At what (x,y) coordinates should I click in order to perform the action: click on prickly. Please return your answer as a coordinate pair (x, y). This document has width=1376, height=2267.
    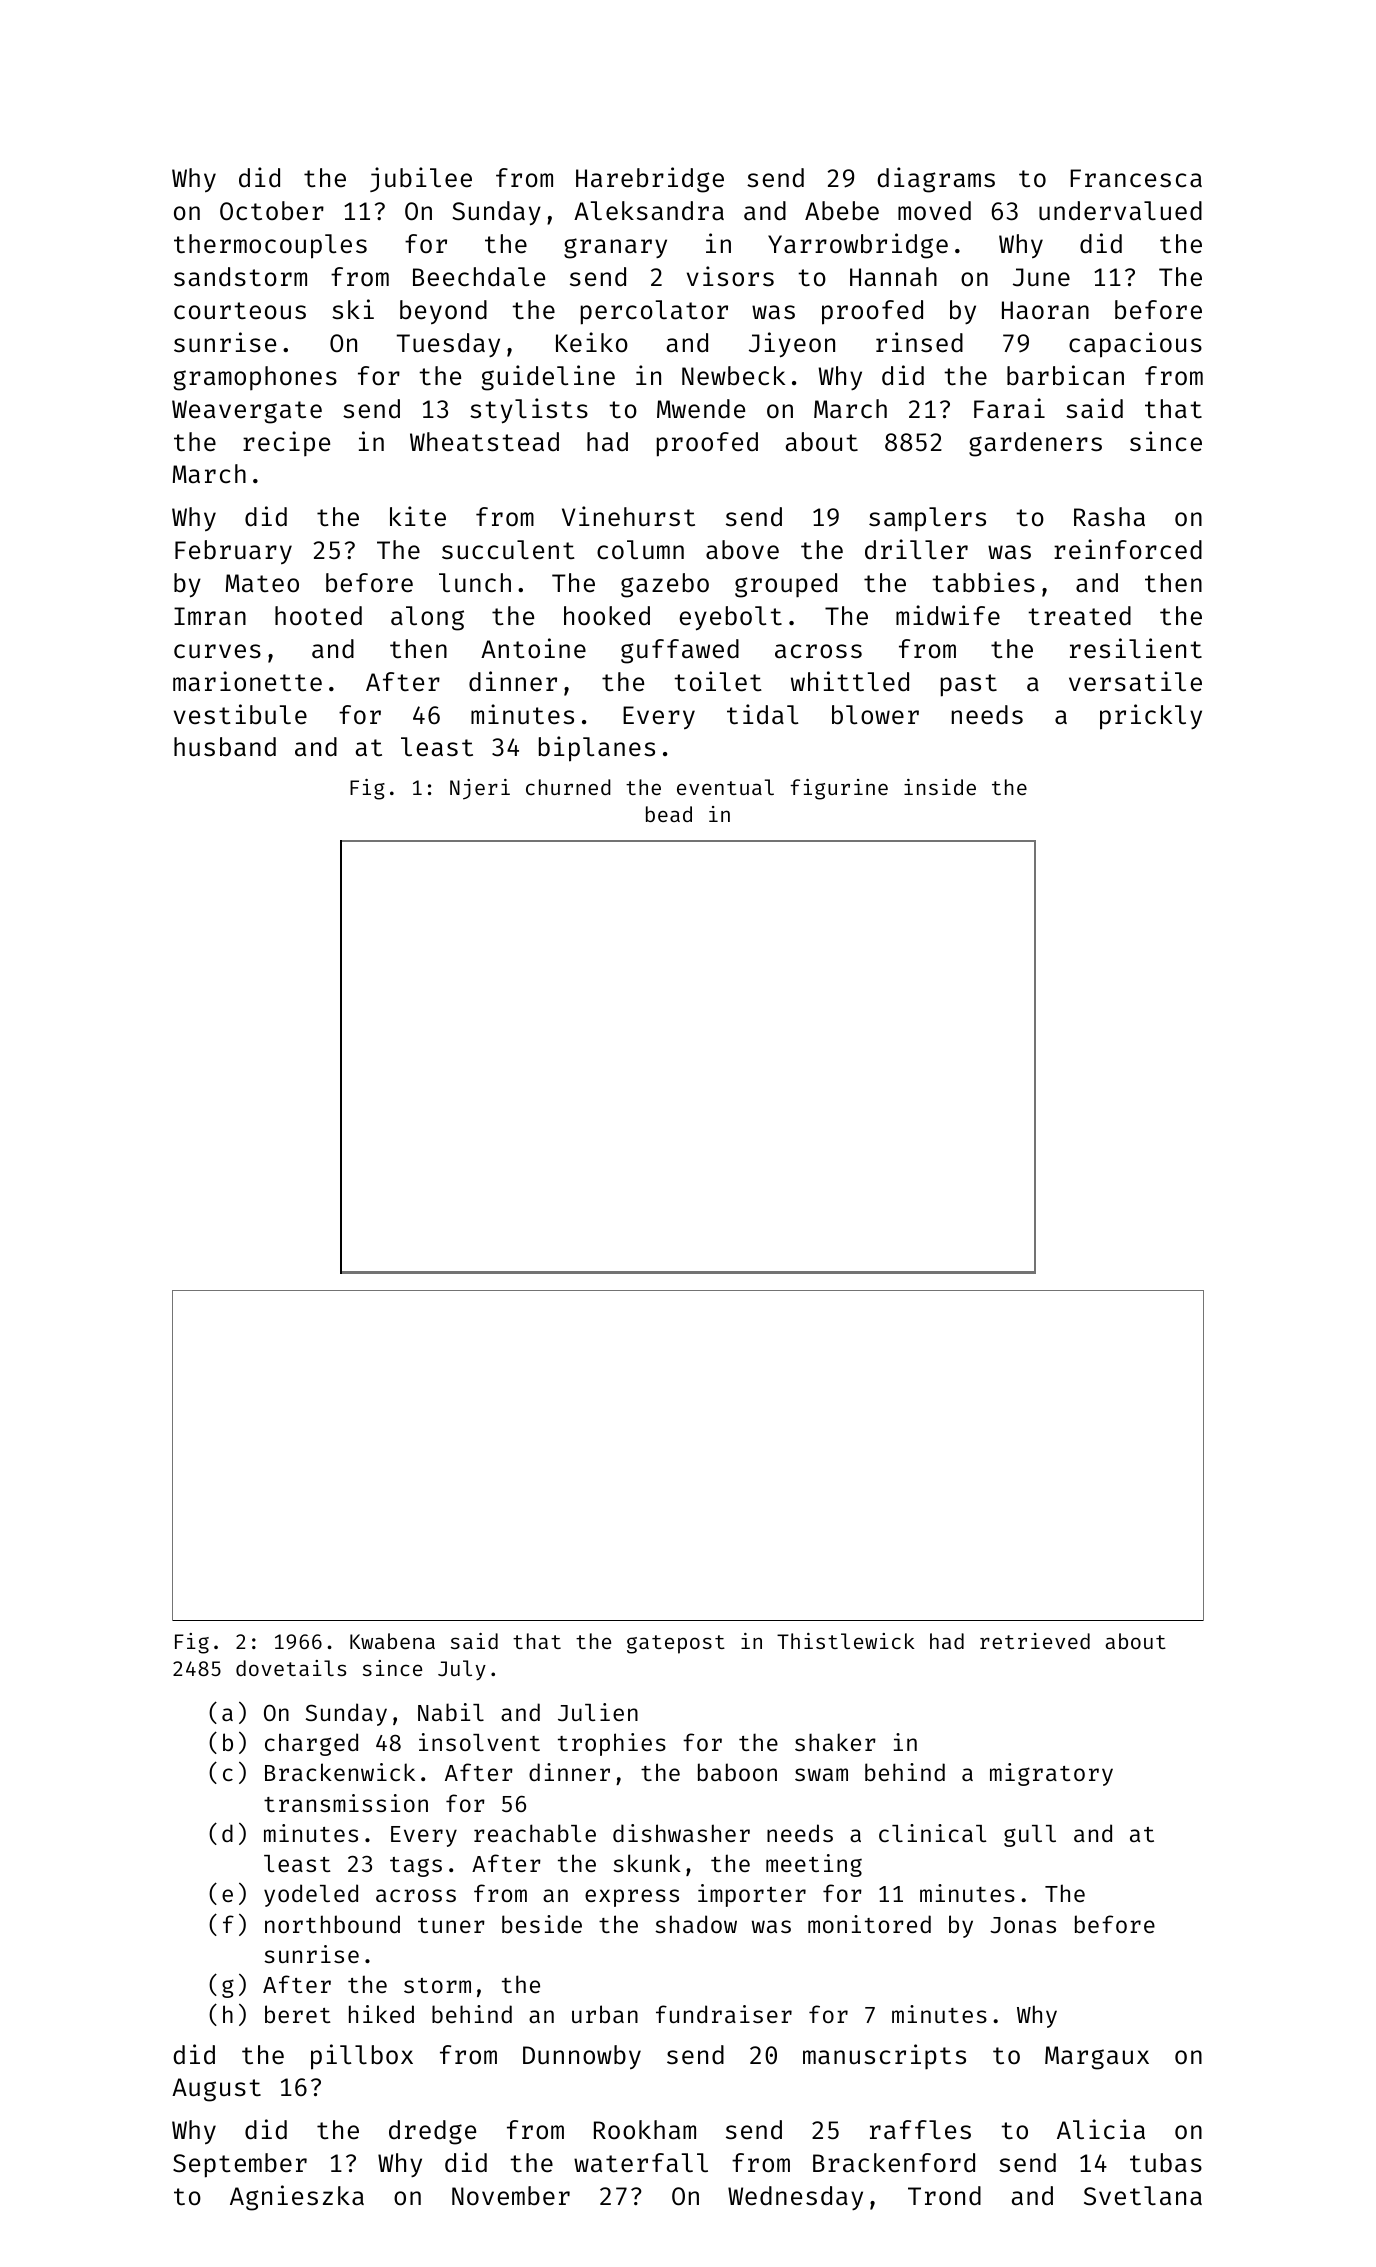
    Looking at the image, I should click on (1151, 717).
